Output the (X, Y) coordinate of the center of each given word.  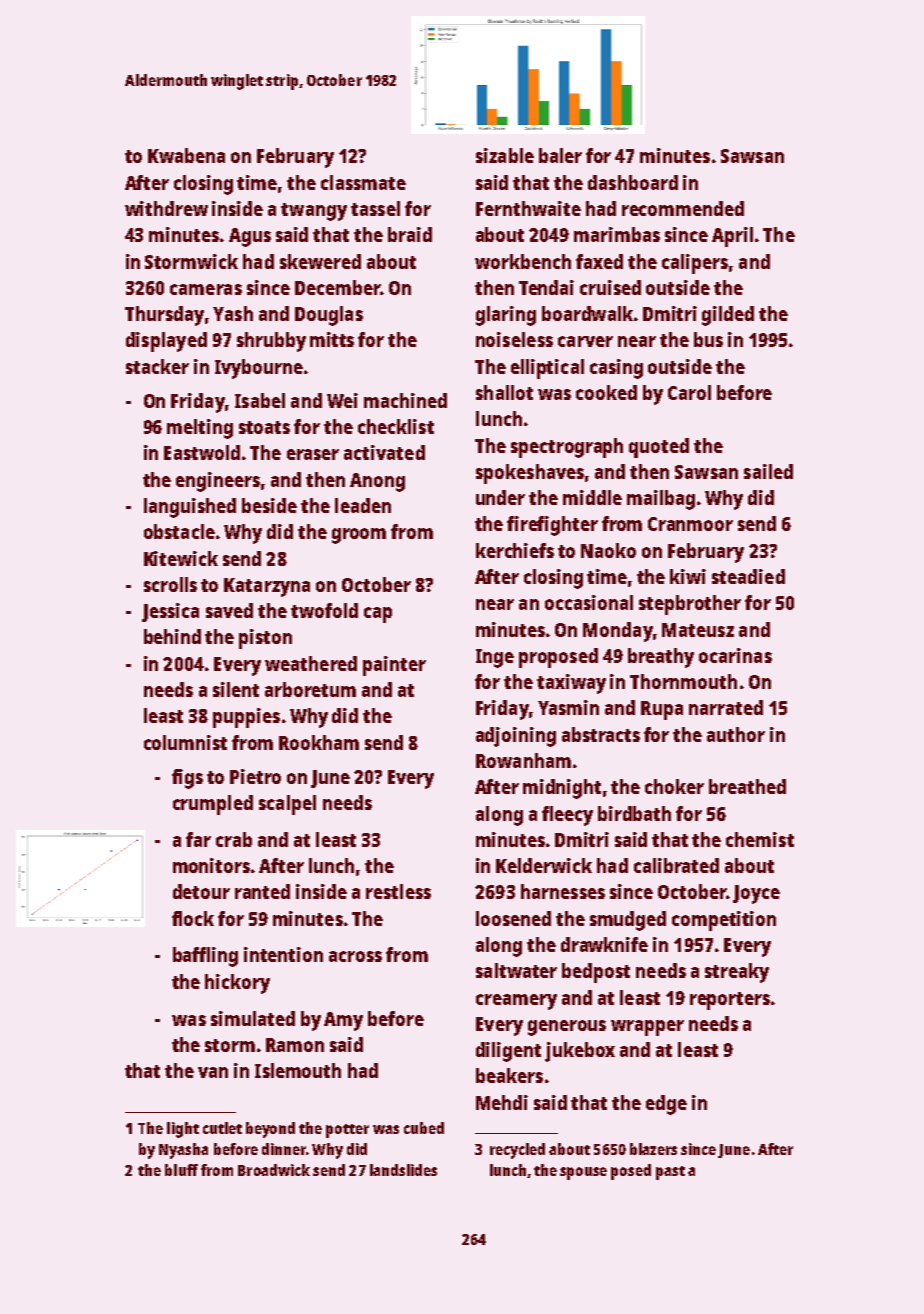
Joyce (756, 894)
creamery (516, 1002)
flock (193, 918)
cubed (424, 1128)
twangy (314, 212)
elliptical (547, 369)
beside (269, 505)
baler (560, 155)
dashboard (633, 182)
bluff (181, 1170)
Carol (689, 392)
